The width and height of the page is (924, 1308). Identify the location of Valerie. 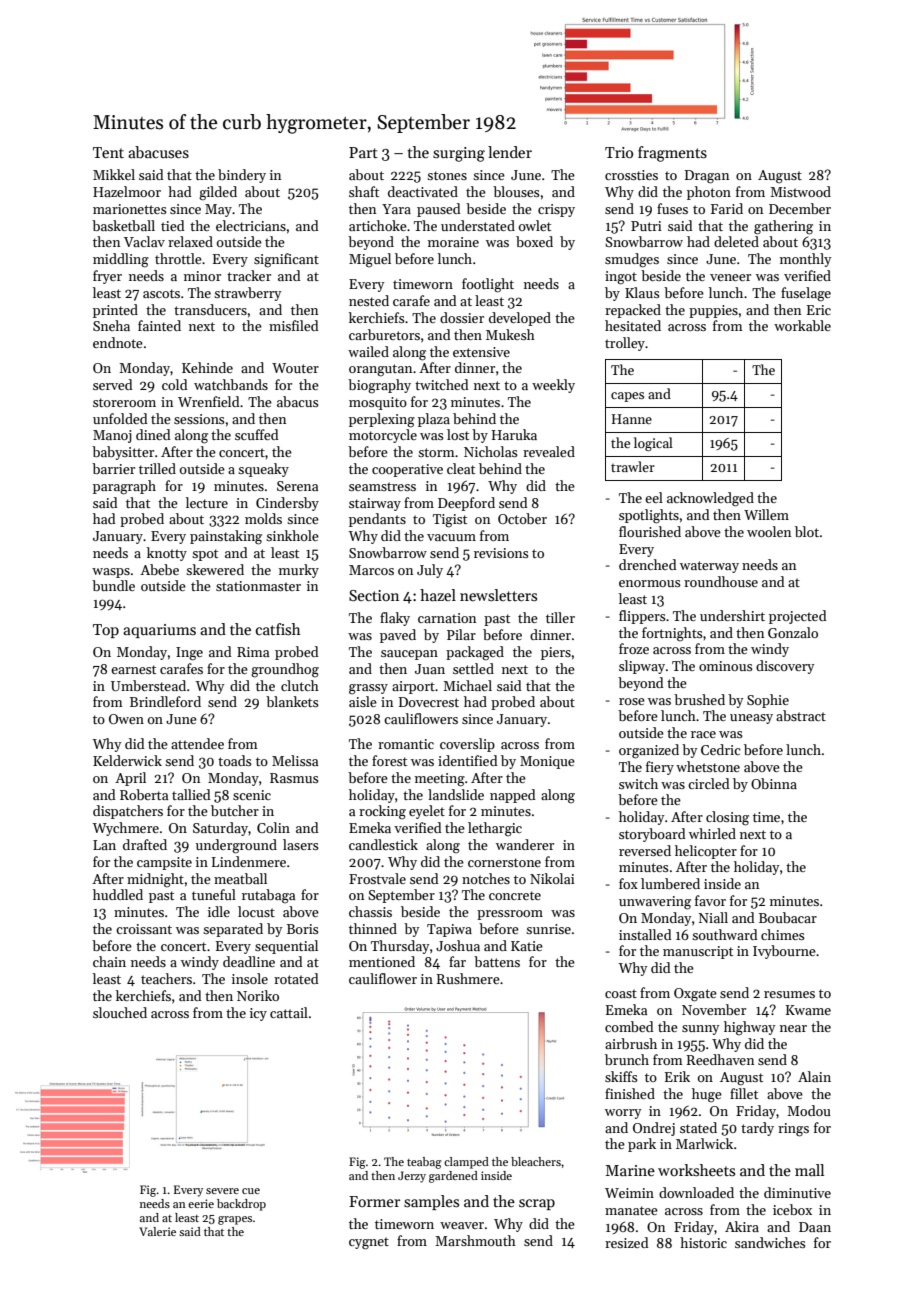
(157, 1231).
